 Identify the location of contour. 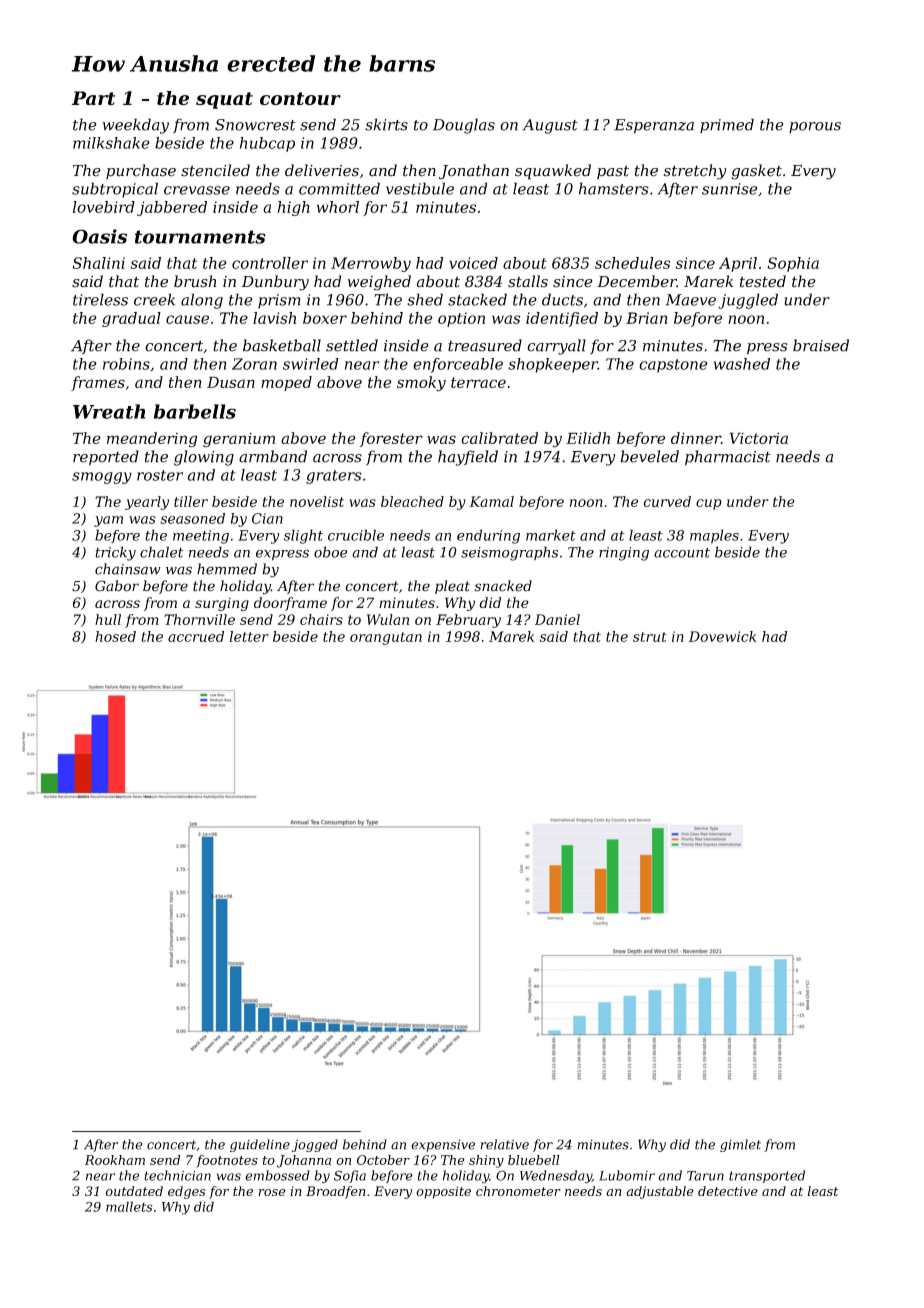
(300, 99).
